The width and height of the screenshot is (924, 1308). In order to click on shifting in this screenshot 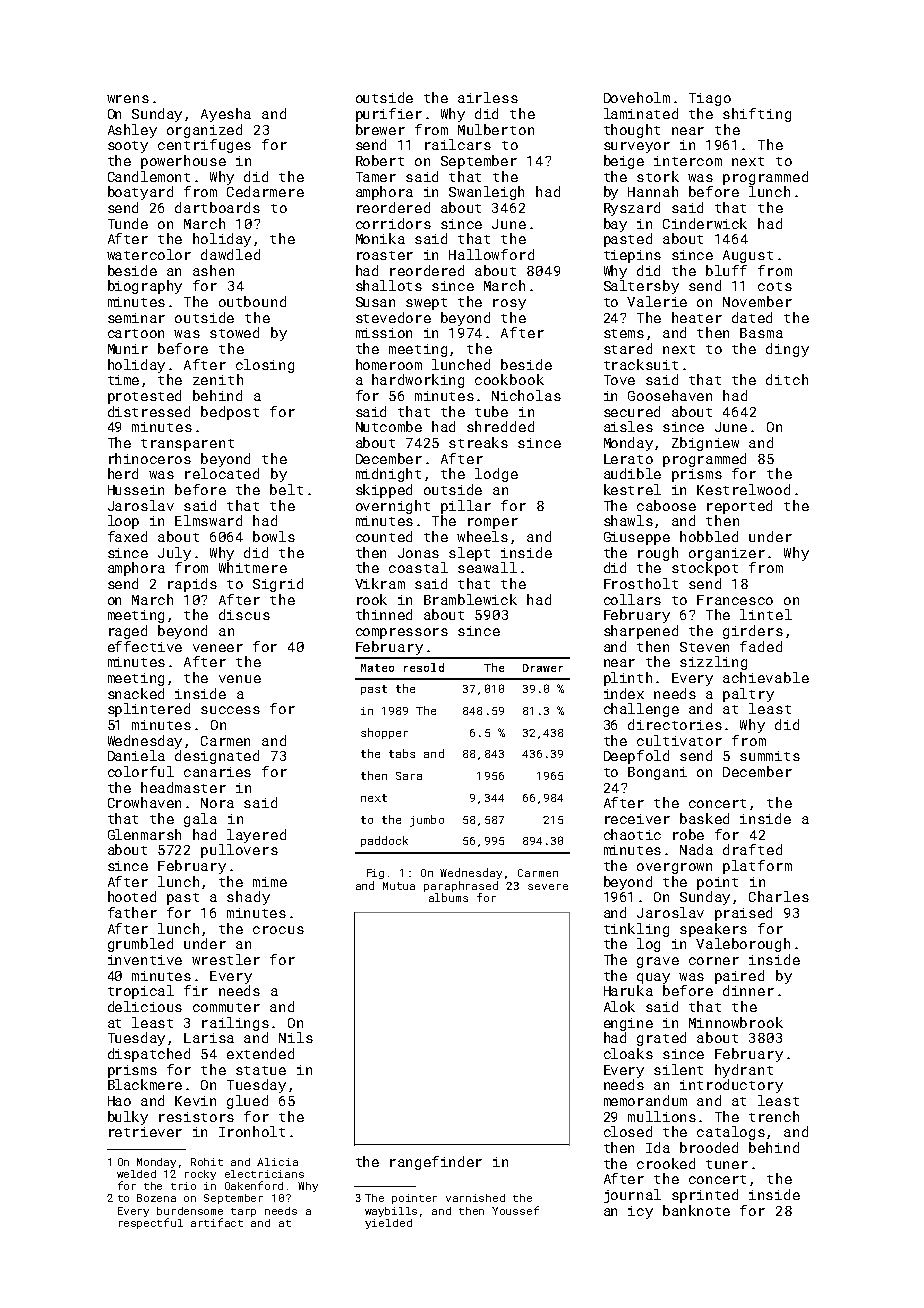, I will do `click(757, 115)`.
